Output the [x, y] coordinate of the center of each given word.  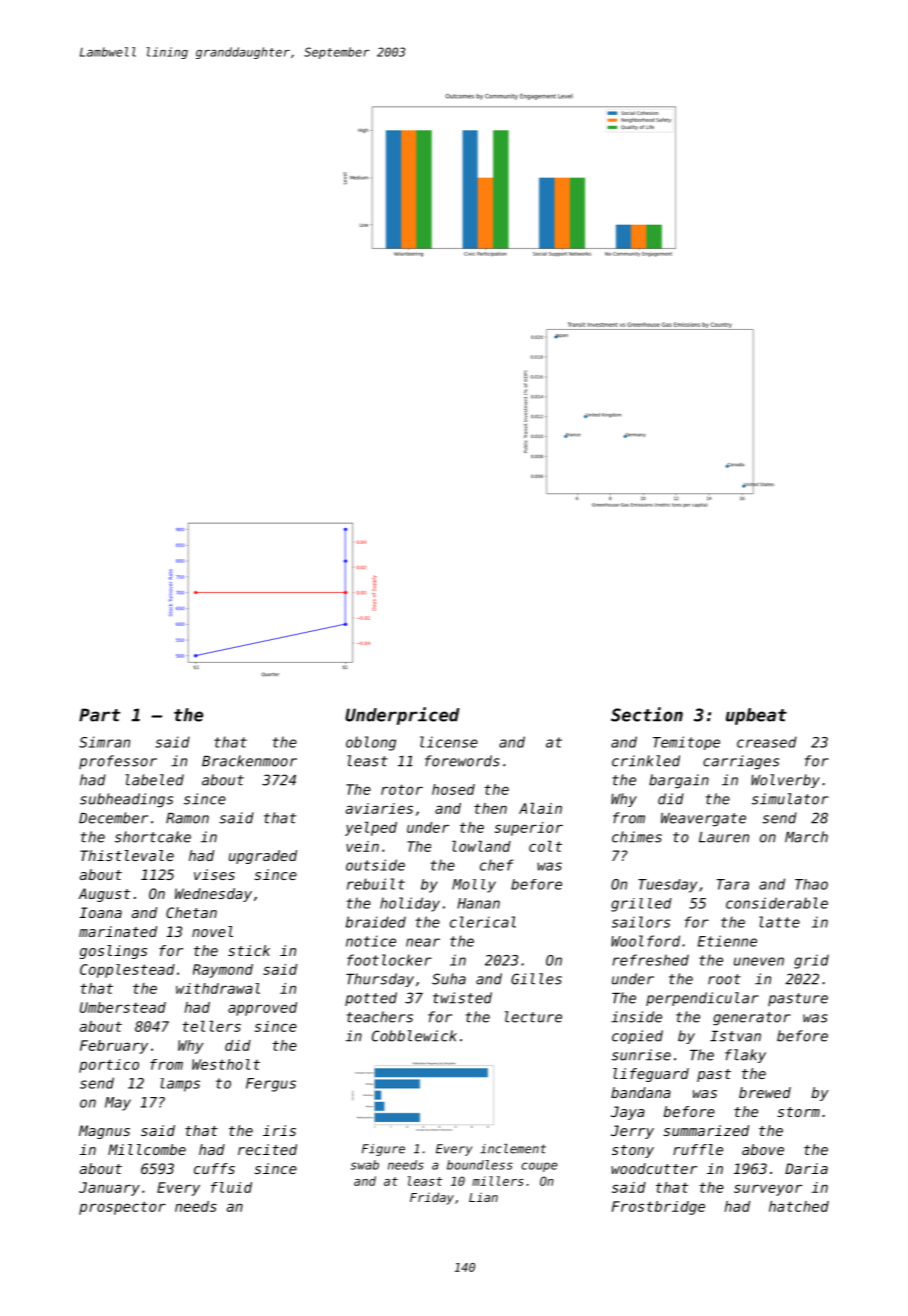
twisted [462, 998]
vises [214, 874]
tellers [211, 1026]
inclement [513, 1149]
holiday [410, 904]
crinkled [646, 761]
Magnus [104, 1132]
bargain [679, 781]
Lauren [724, 837]
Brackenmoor [249, 761]
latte [779, 922]
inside [636, 1017]
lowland [481, 846]
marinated [118, 931]
